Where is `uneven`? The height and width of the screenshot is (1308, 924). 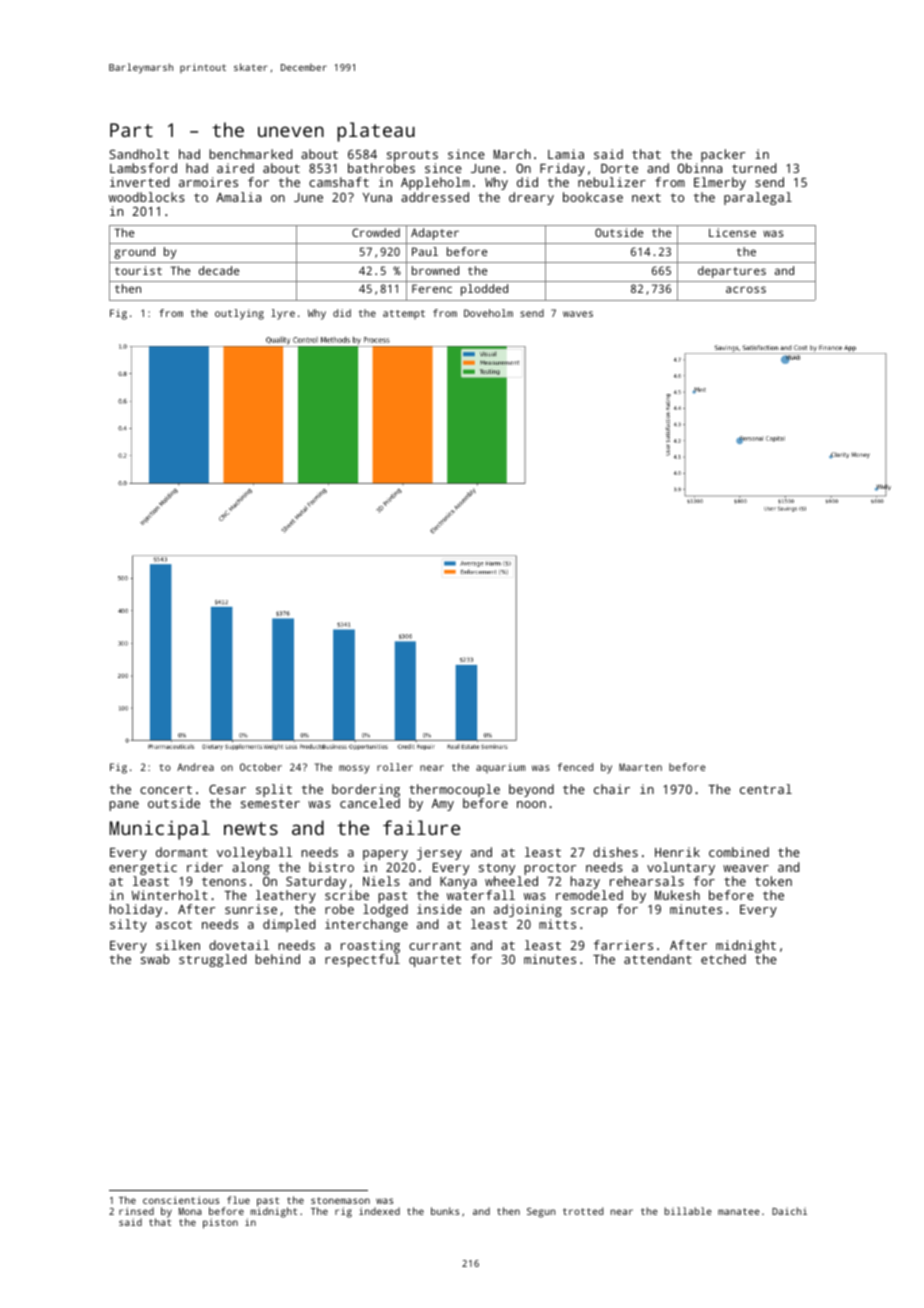 uneven is located at coordinates (291, 131).
